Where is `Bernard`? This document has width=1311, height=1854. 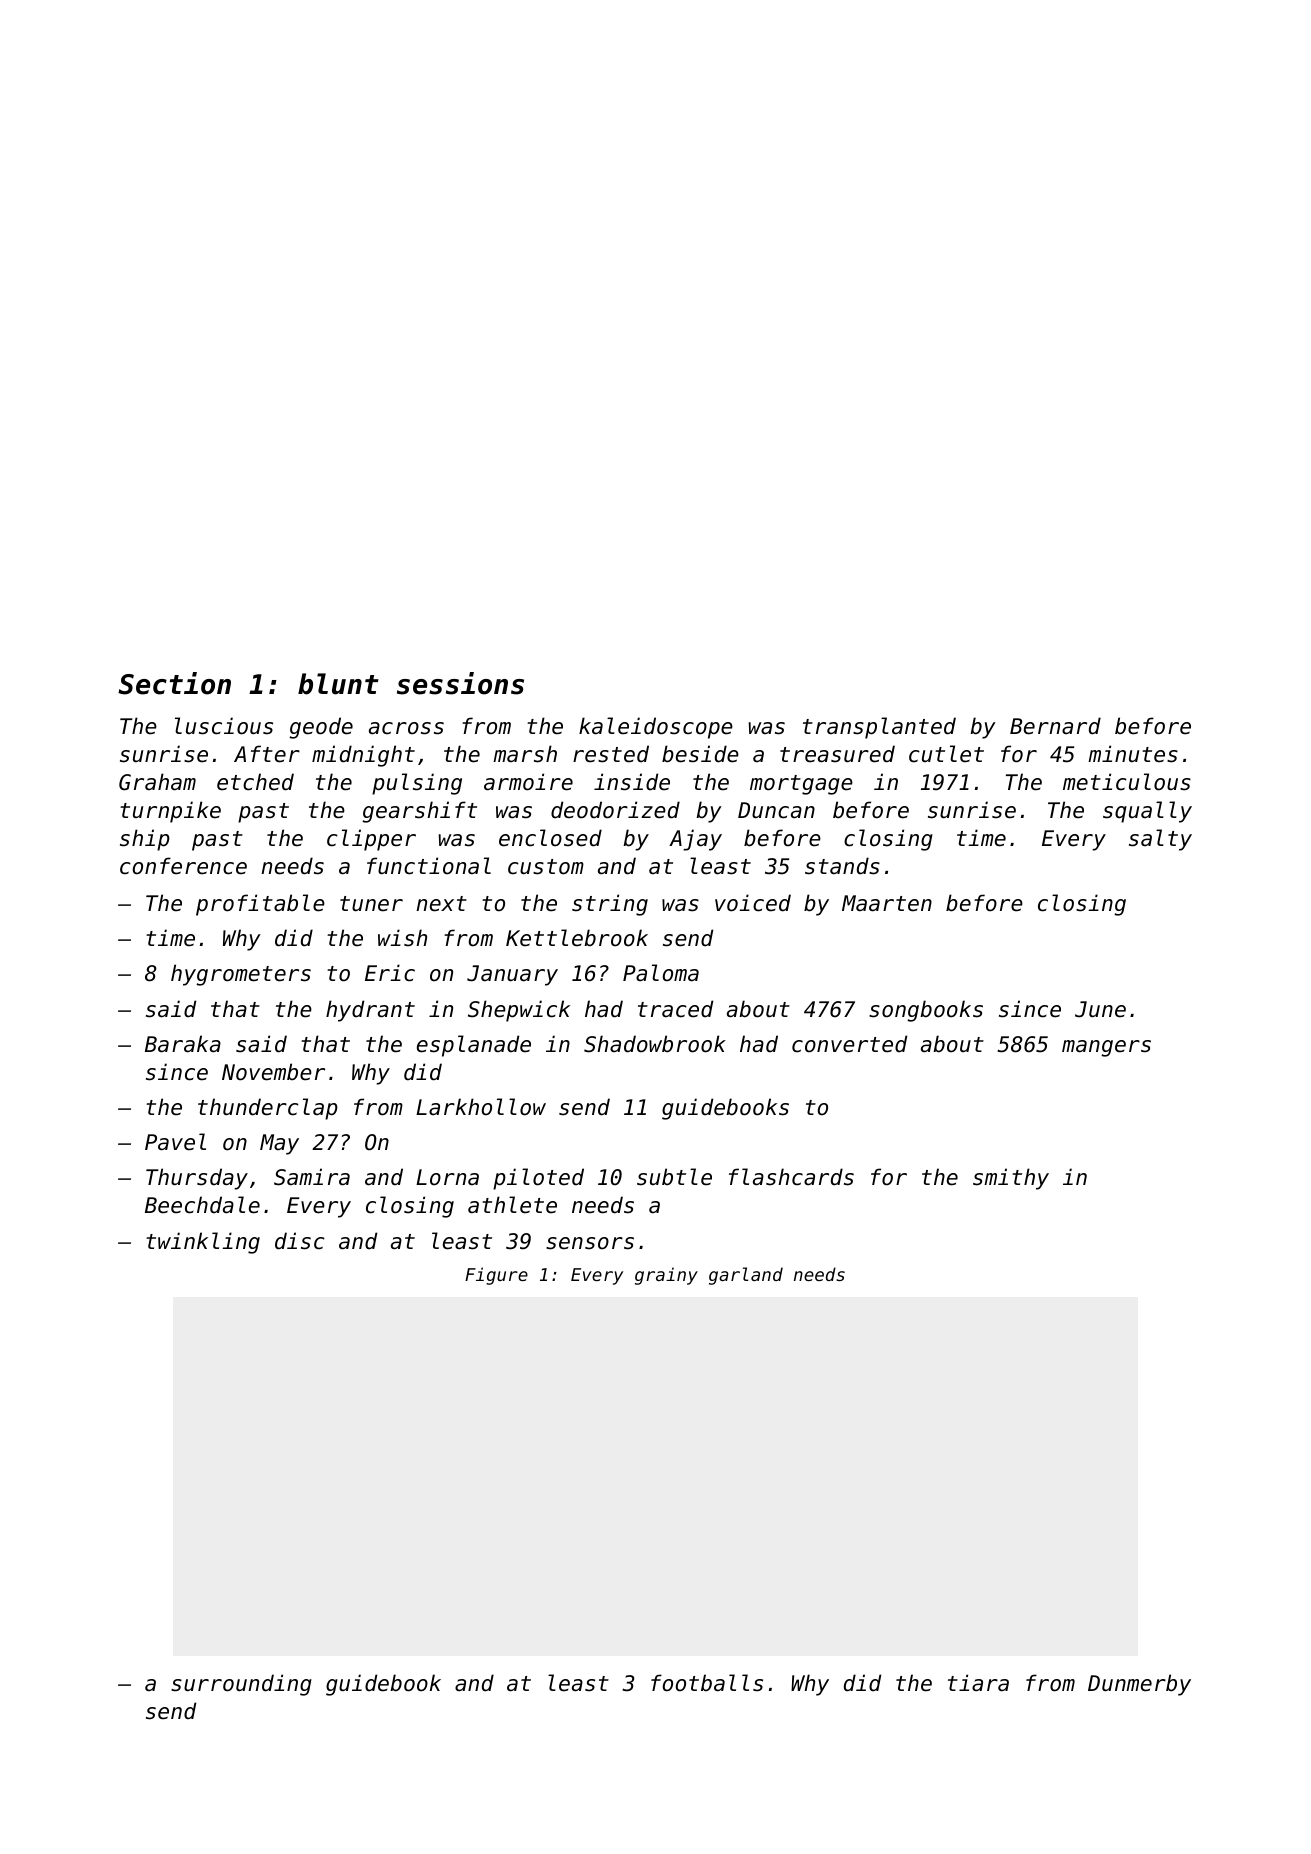
Bernard is located at coordinates (1055, 726).
